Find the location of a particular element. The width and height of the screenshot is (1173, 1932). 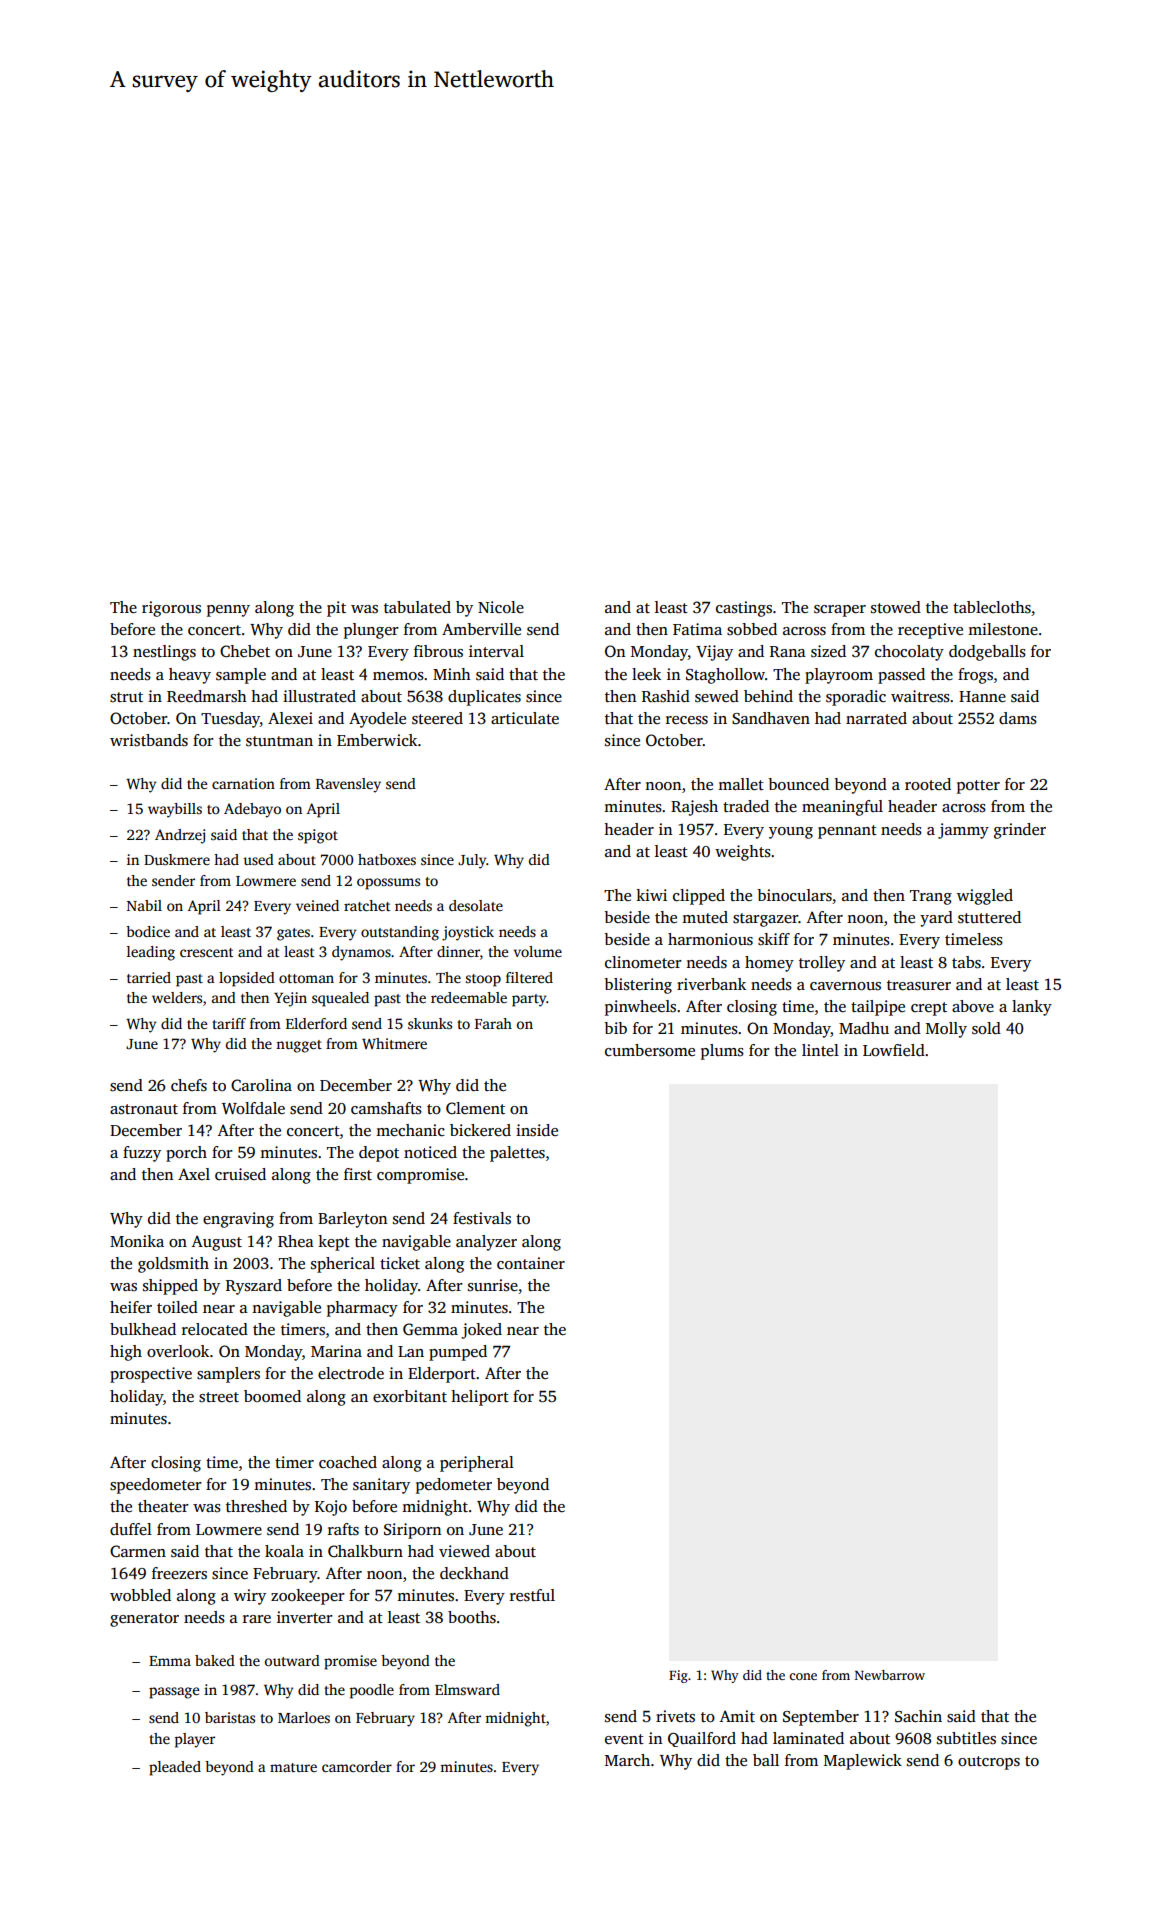

restful is located at coordinates (532, 1595).
